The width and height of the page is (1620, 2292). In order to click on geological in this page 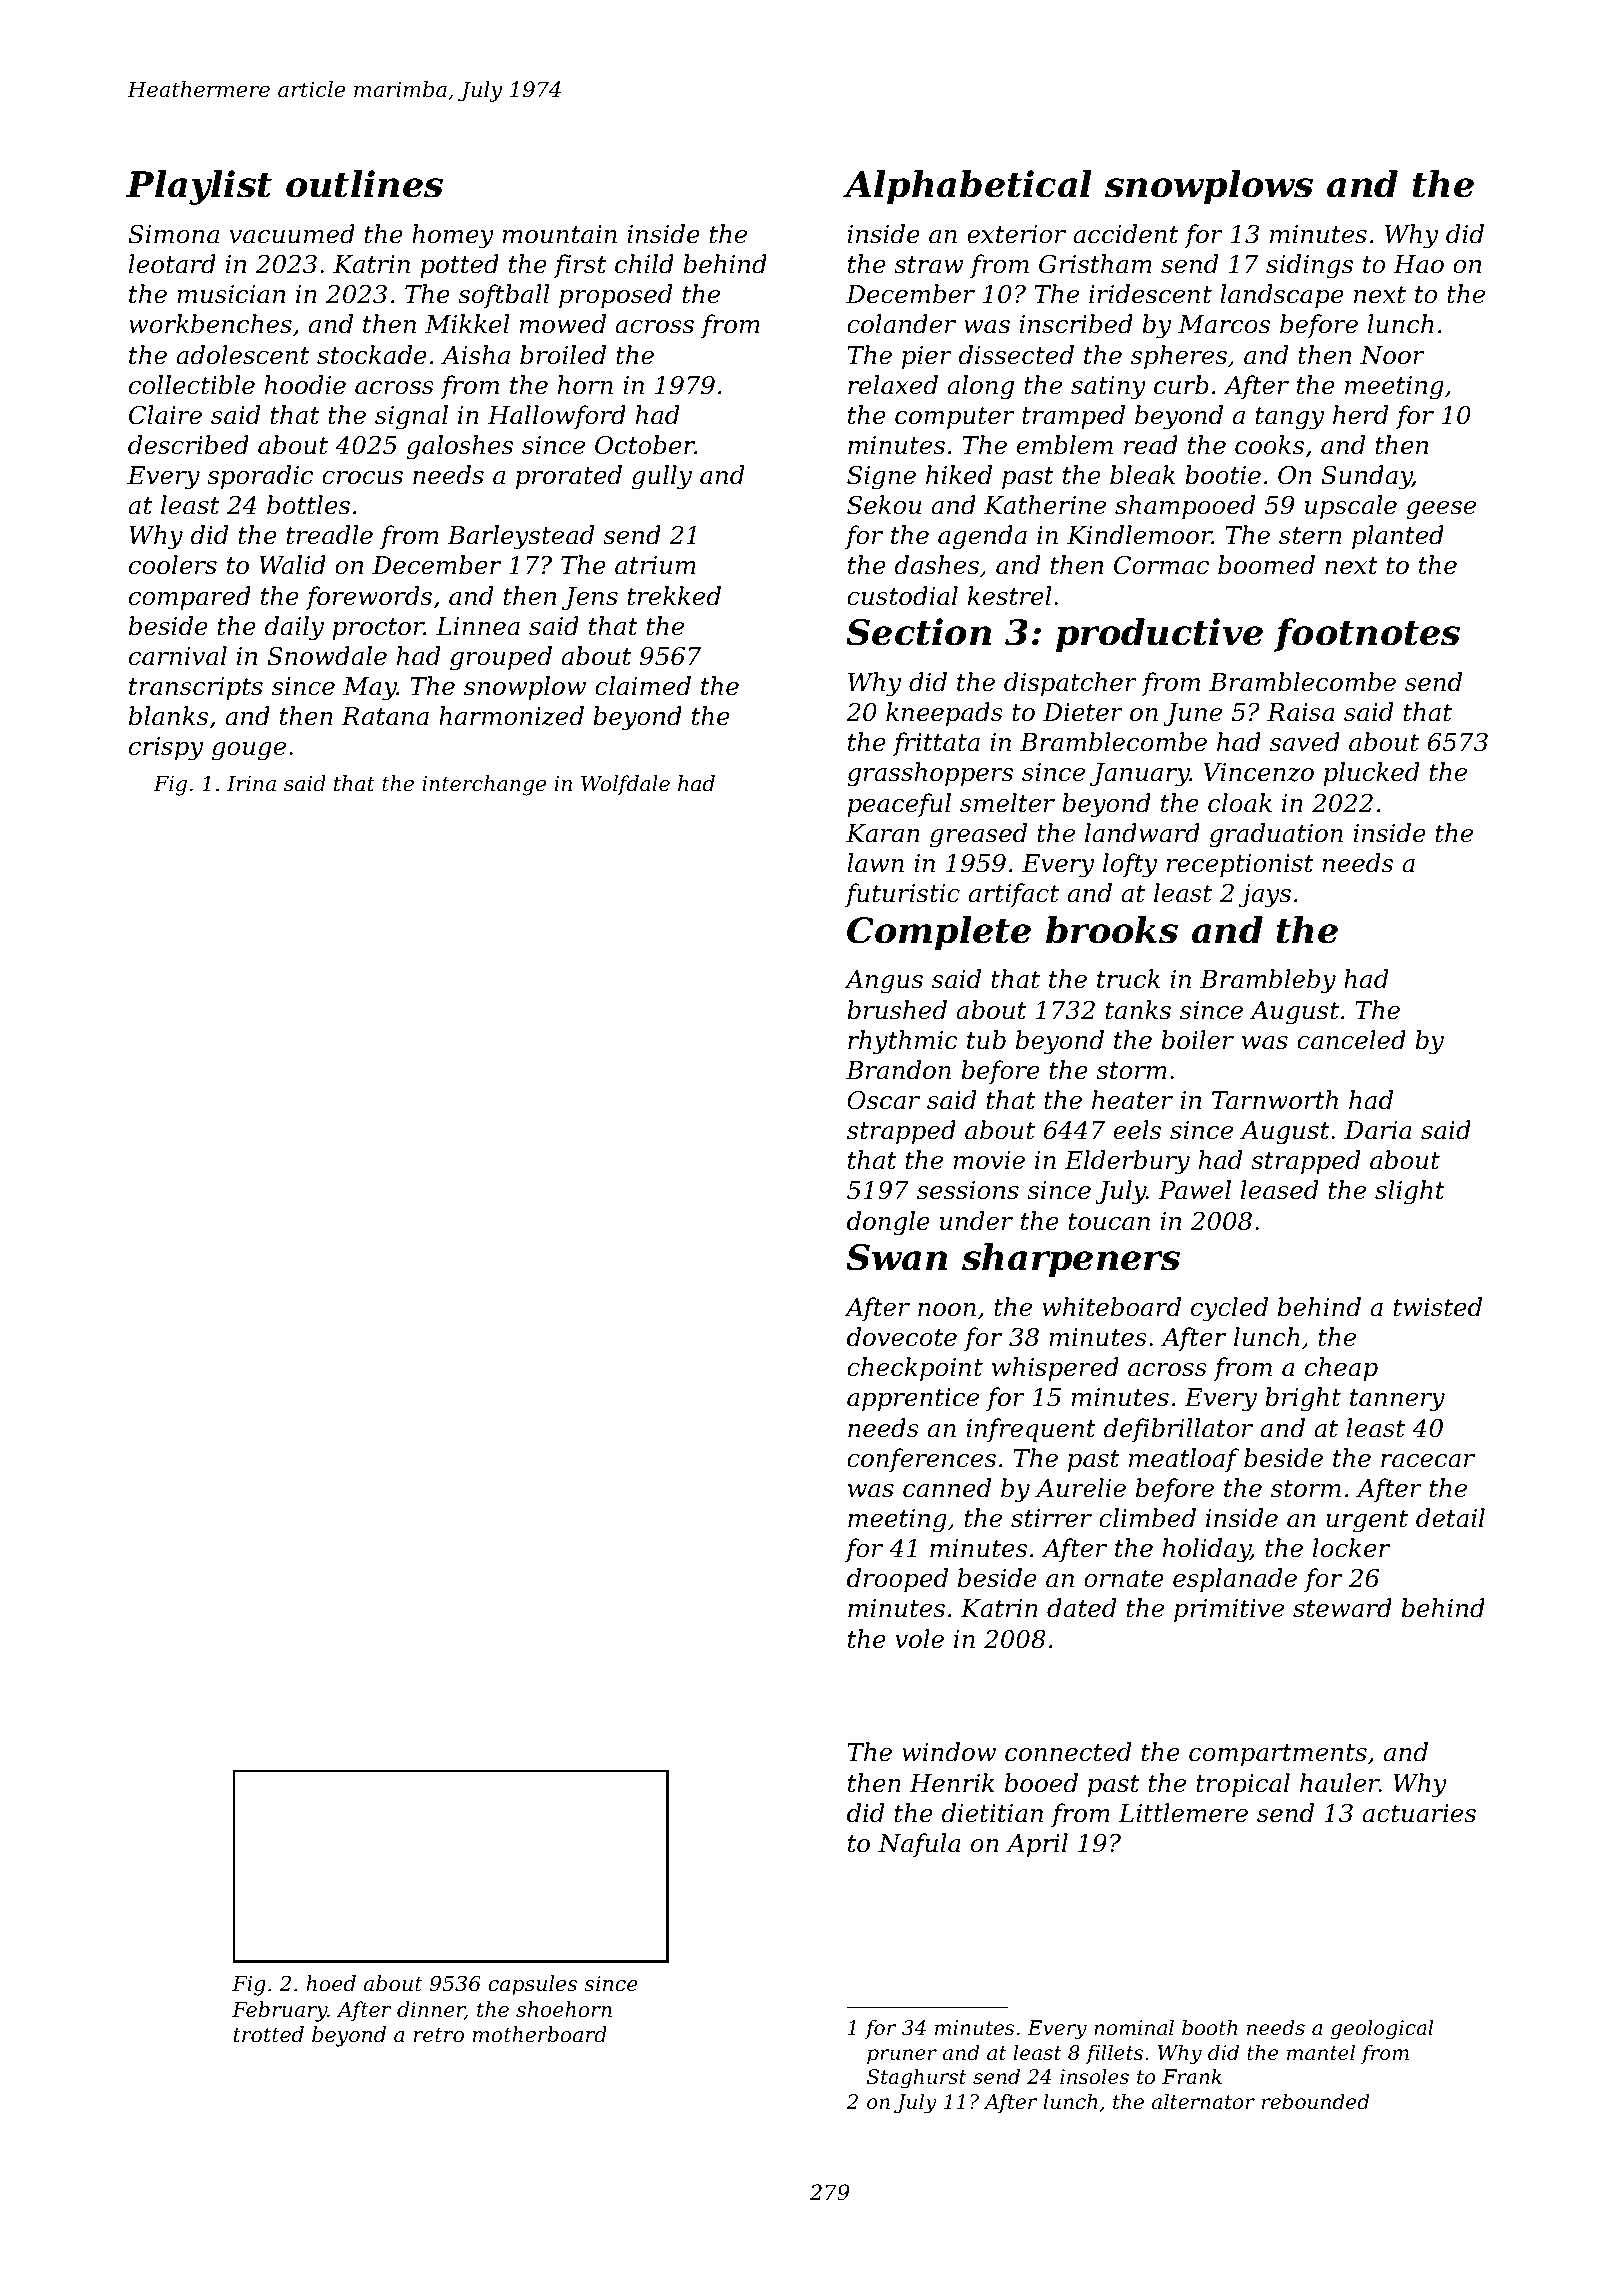, I will do `click(1382, 2029)`.
